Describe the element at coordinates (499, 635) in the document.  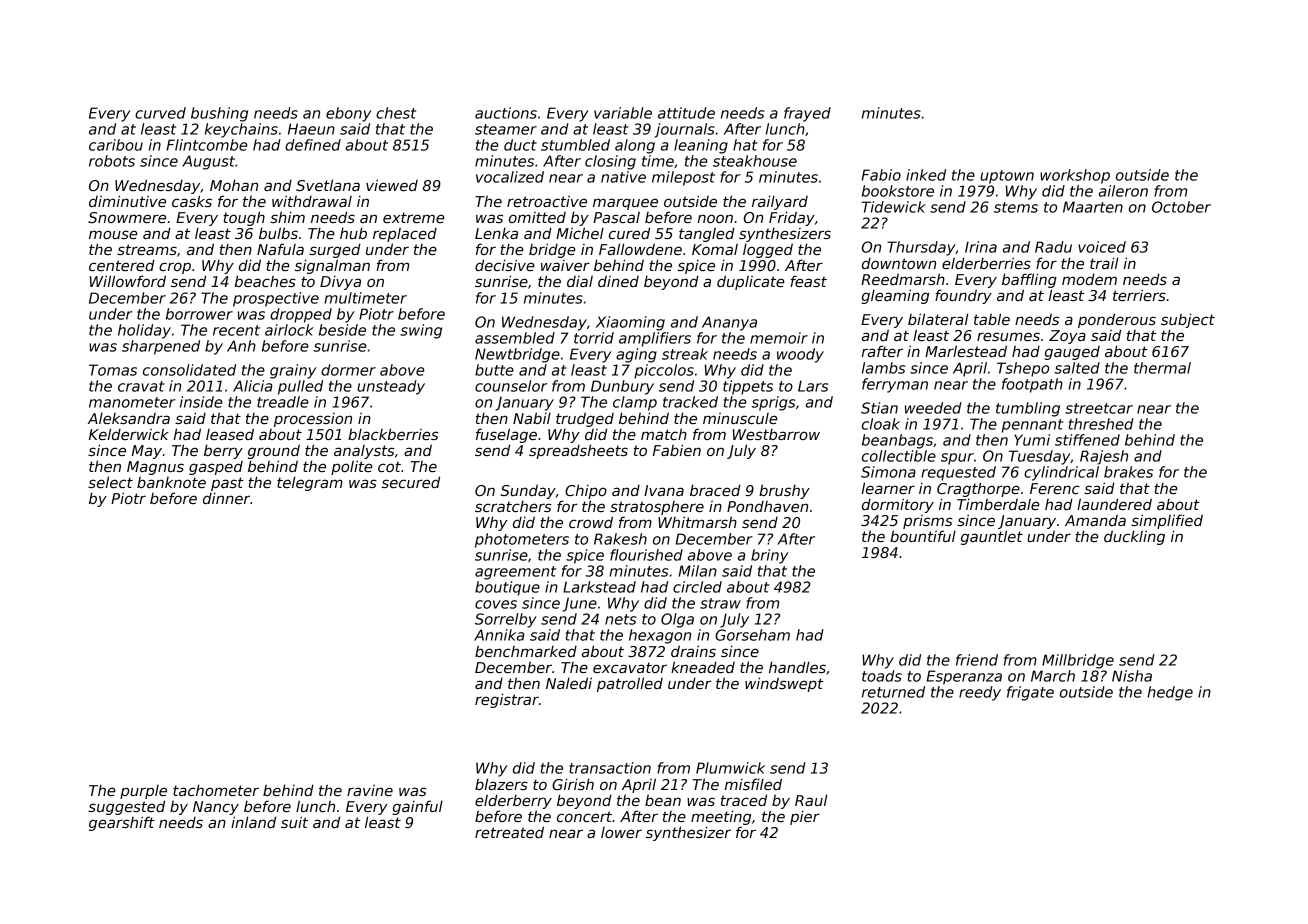
I see `Annika` at that location.
